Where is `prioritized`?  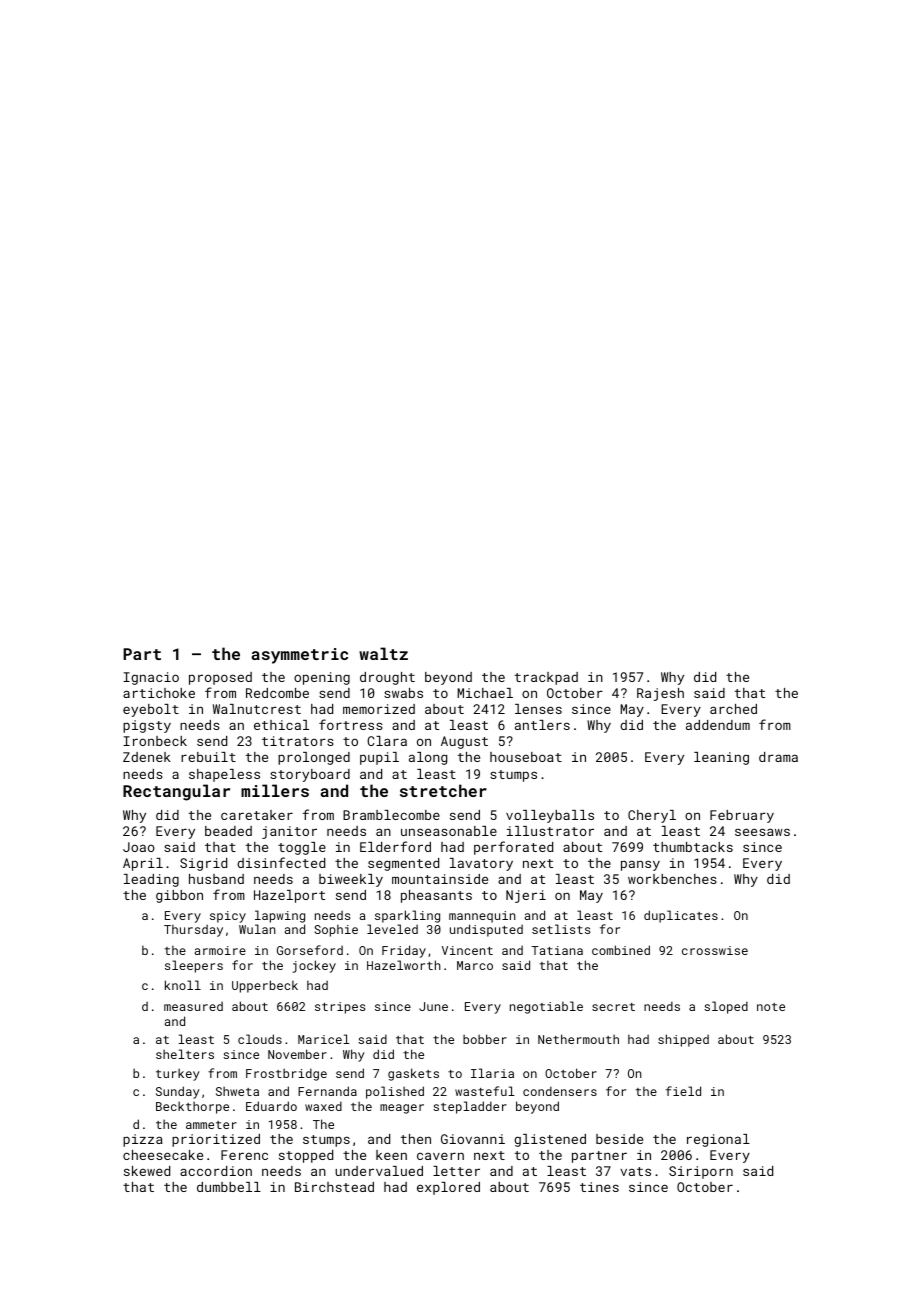 prioritized is located at coordinates (216, 1140).
